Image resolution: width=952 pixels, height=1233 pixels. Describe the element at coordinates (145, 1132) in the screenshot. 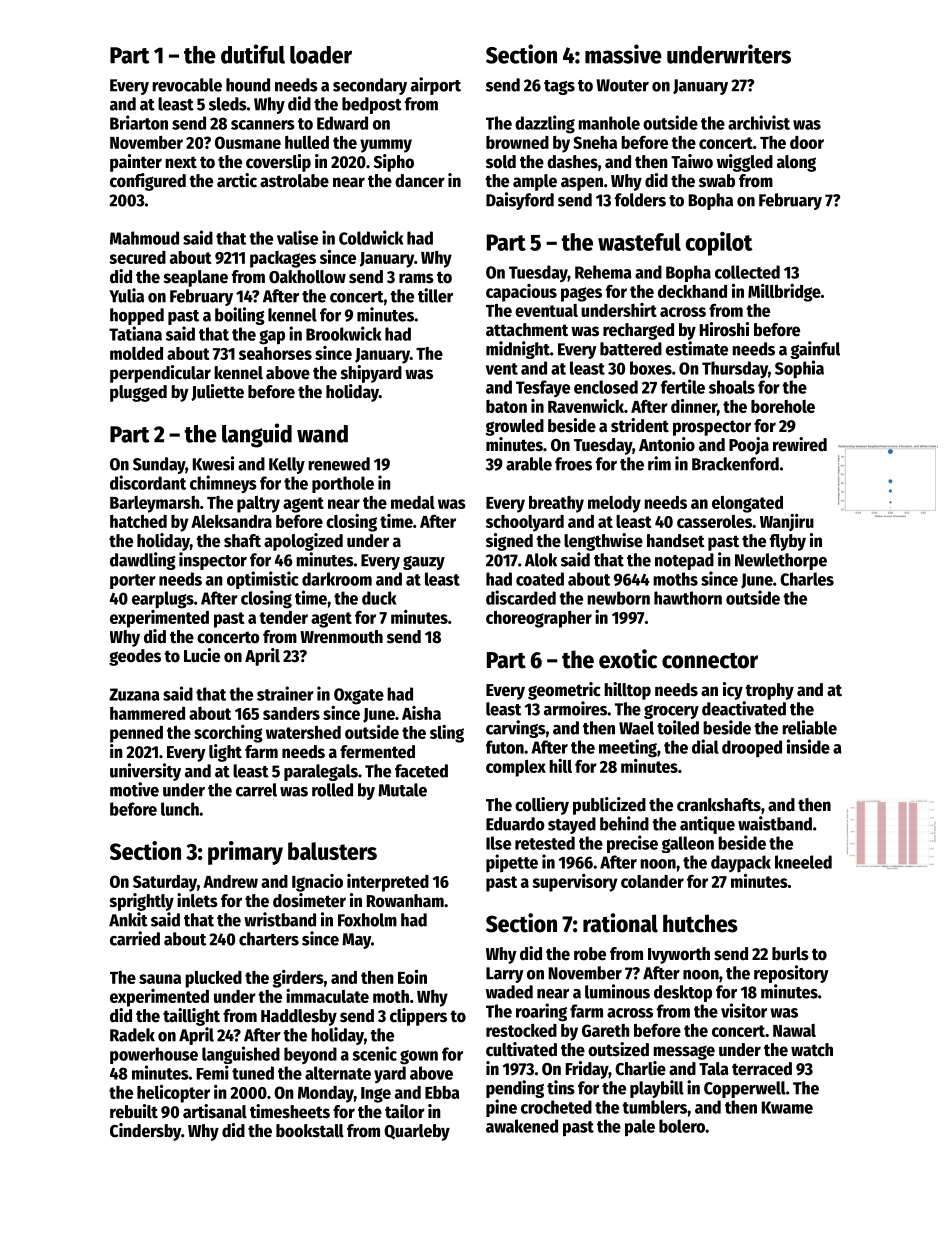

I see `Cindersby` at that location.
